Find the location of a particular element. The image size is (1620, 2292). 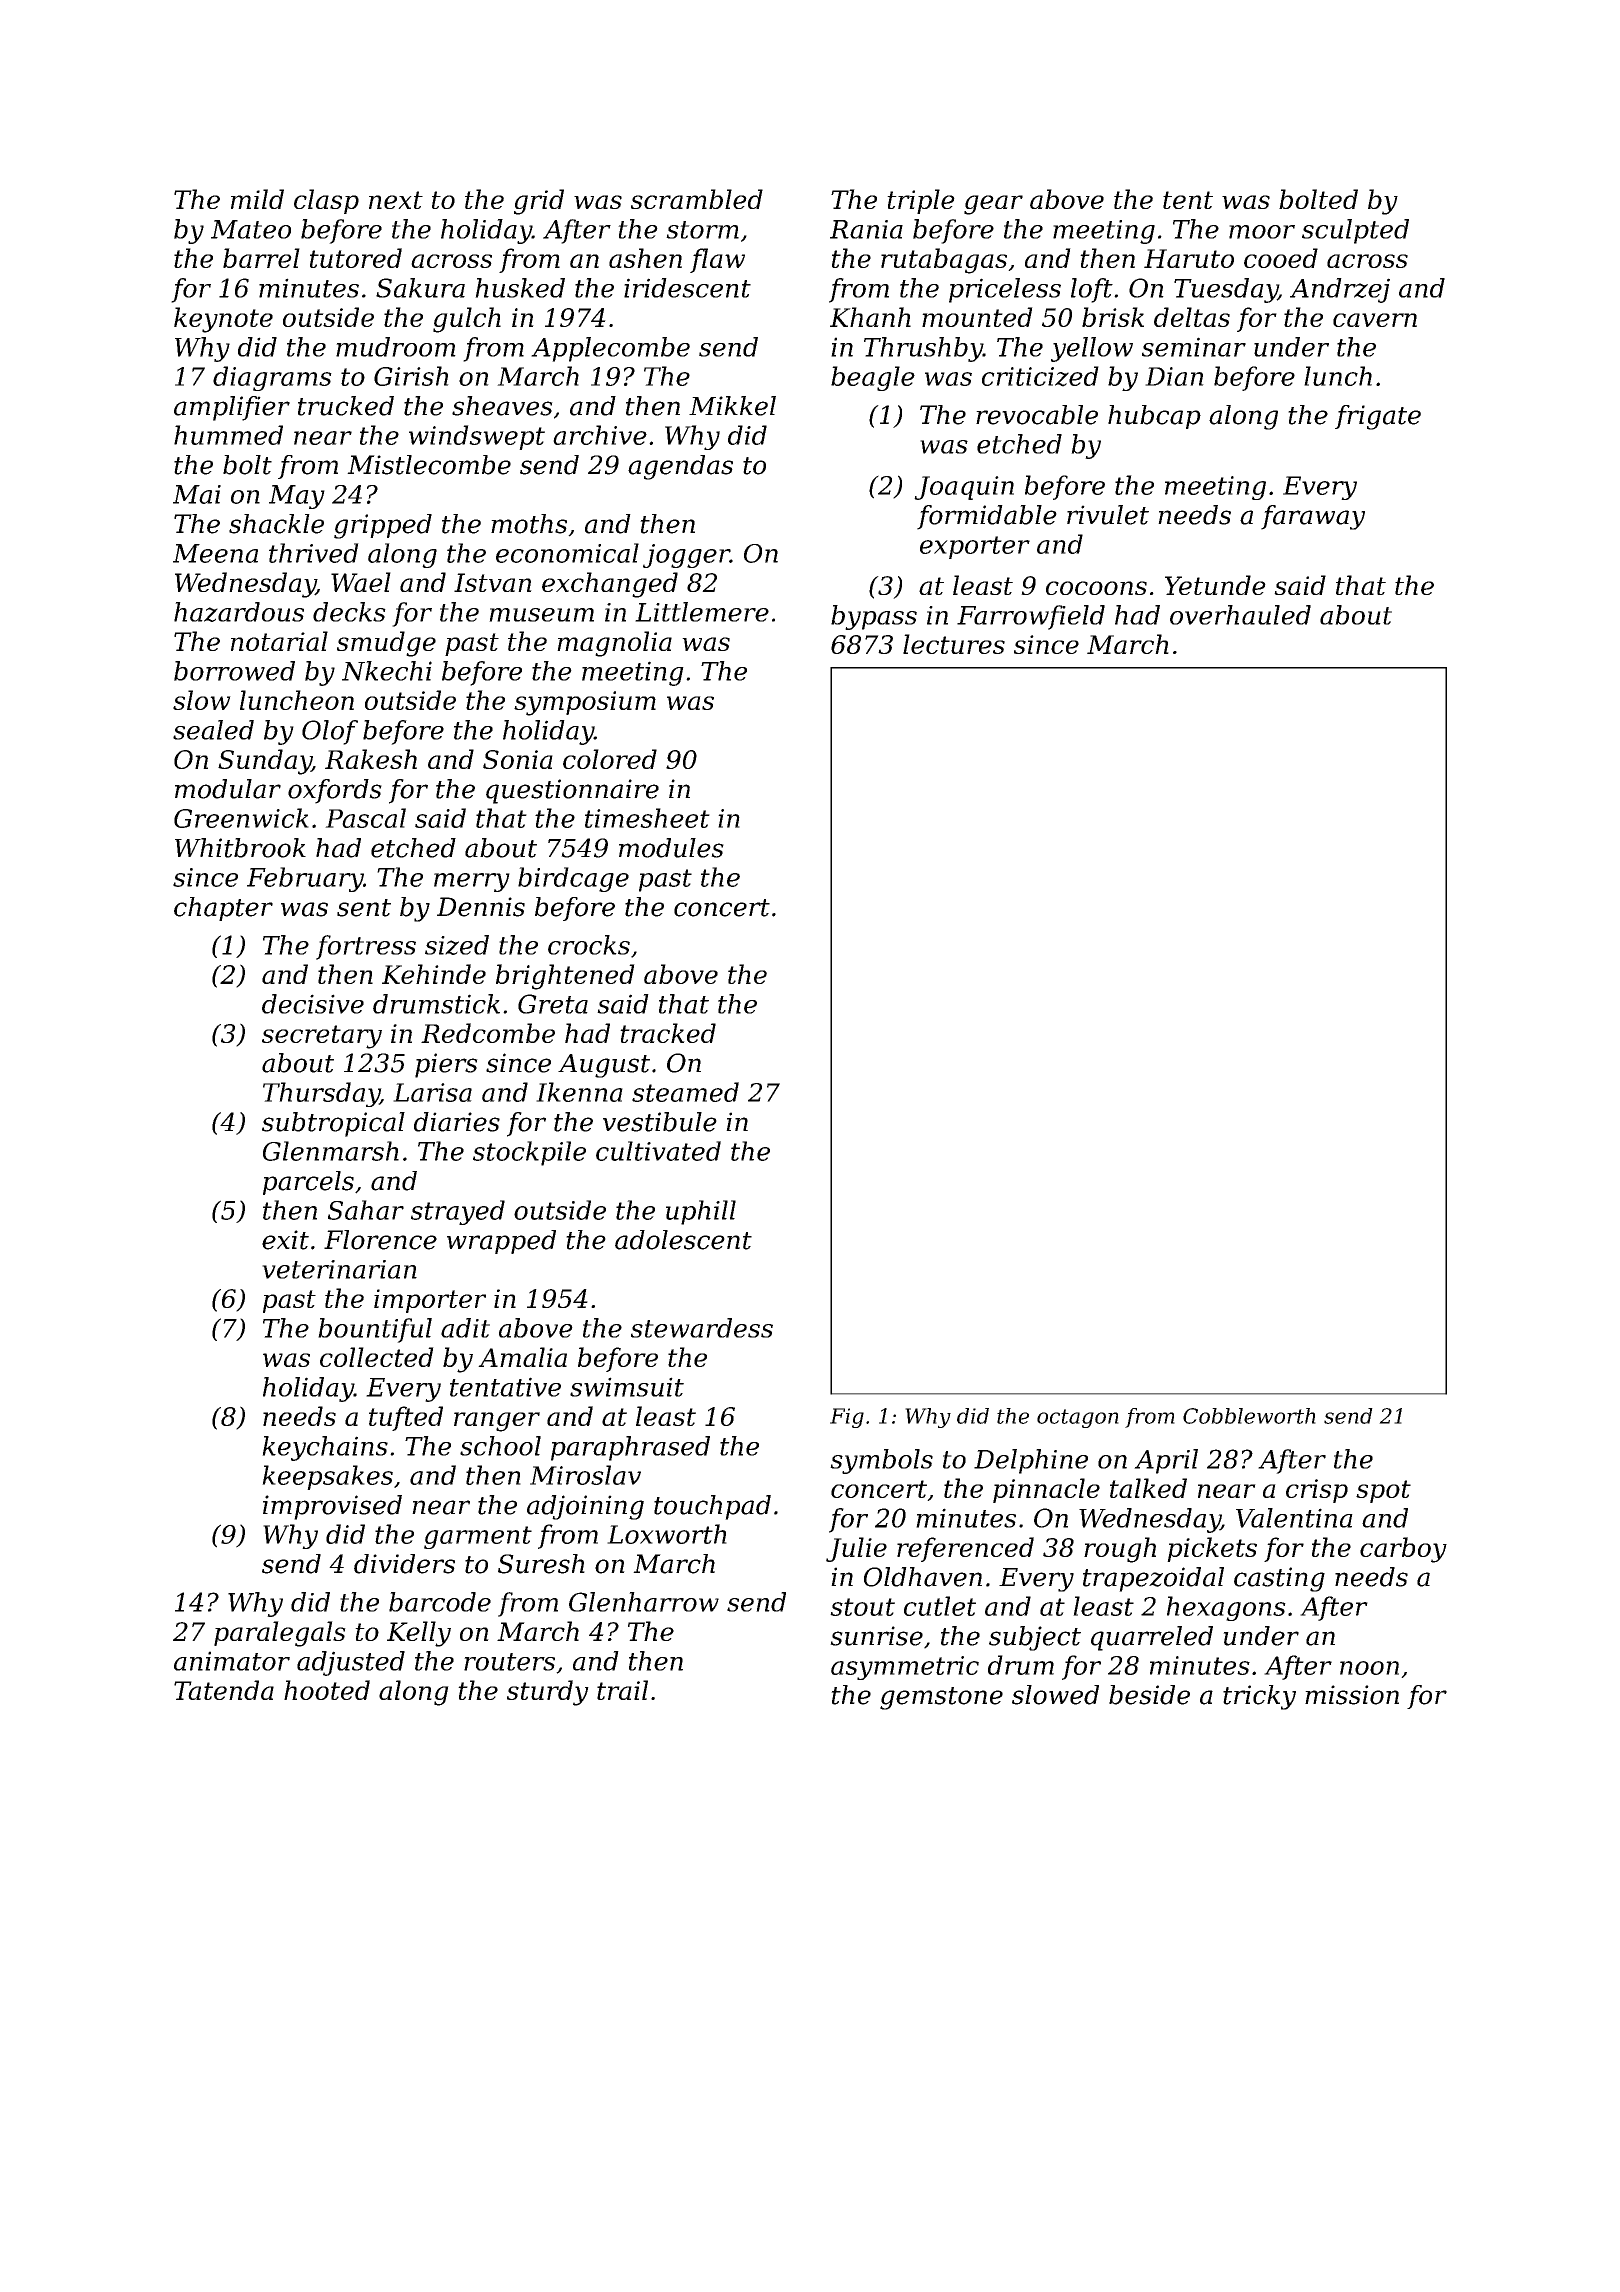

frigate is located at coordinates (1378, 417).
